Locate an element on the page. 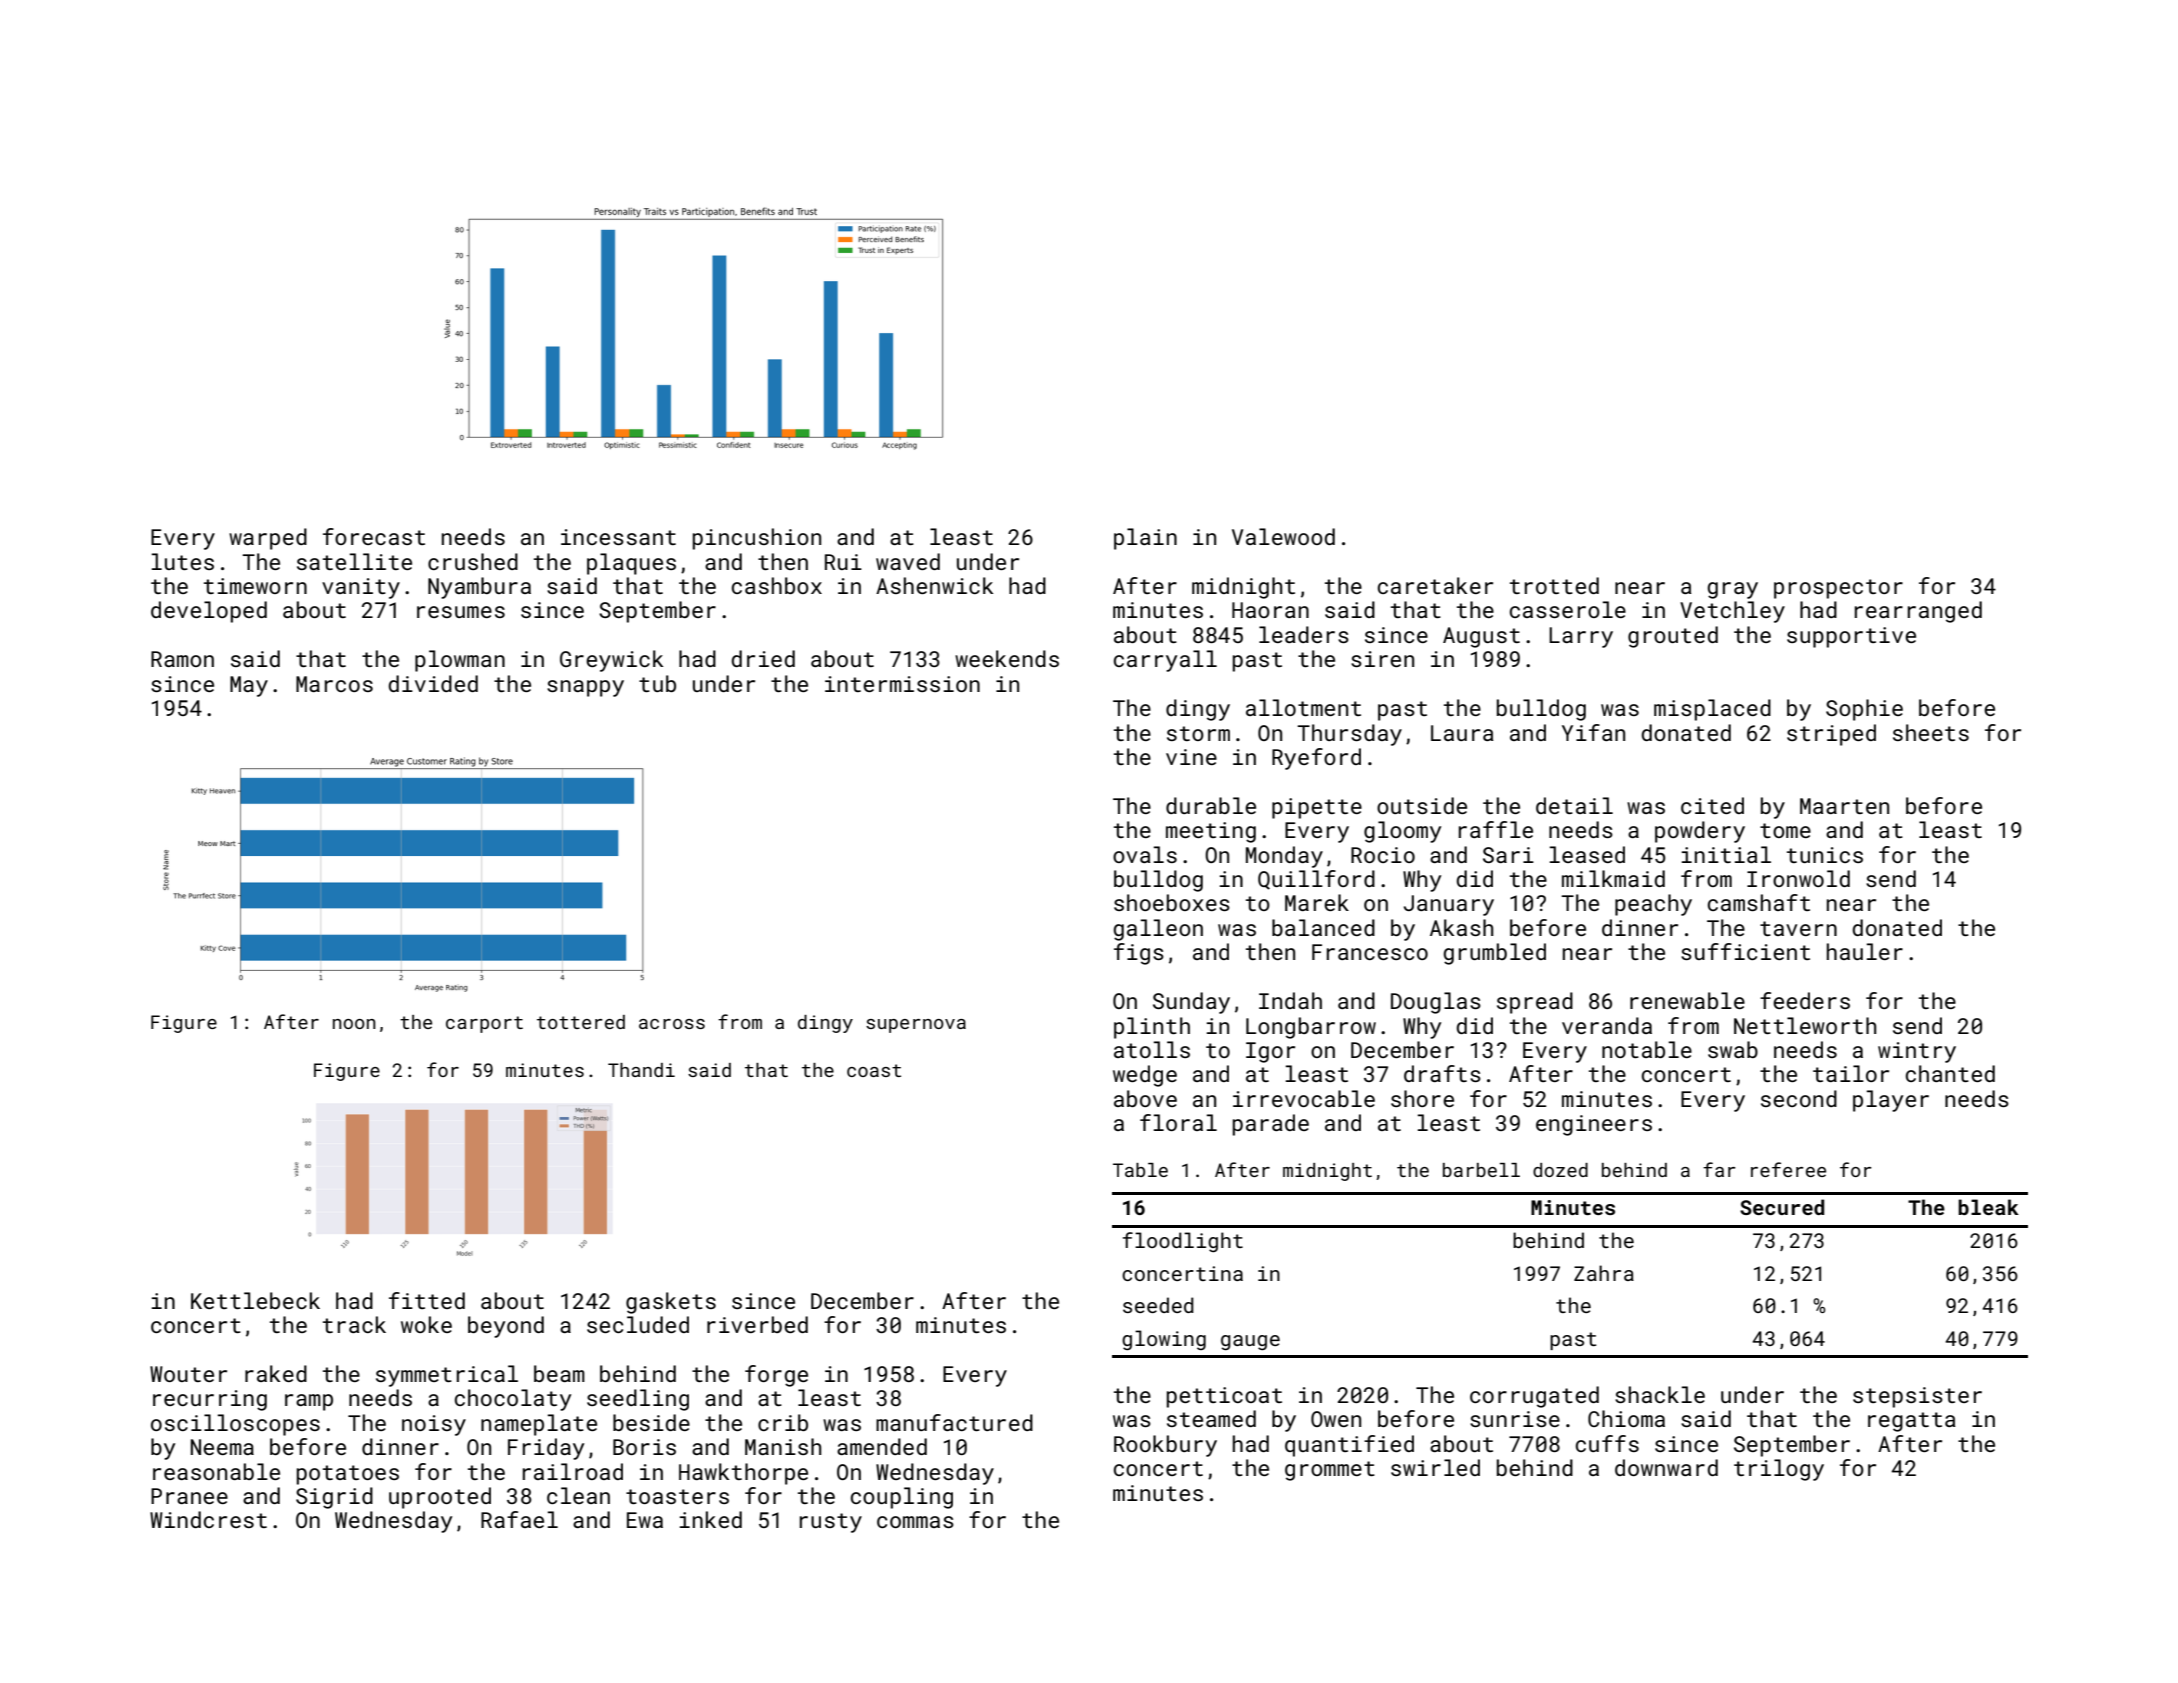 The height and width of the image is (1683, 2178). ramp is located at coordinates (309, 1402).
